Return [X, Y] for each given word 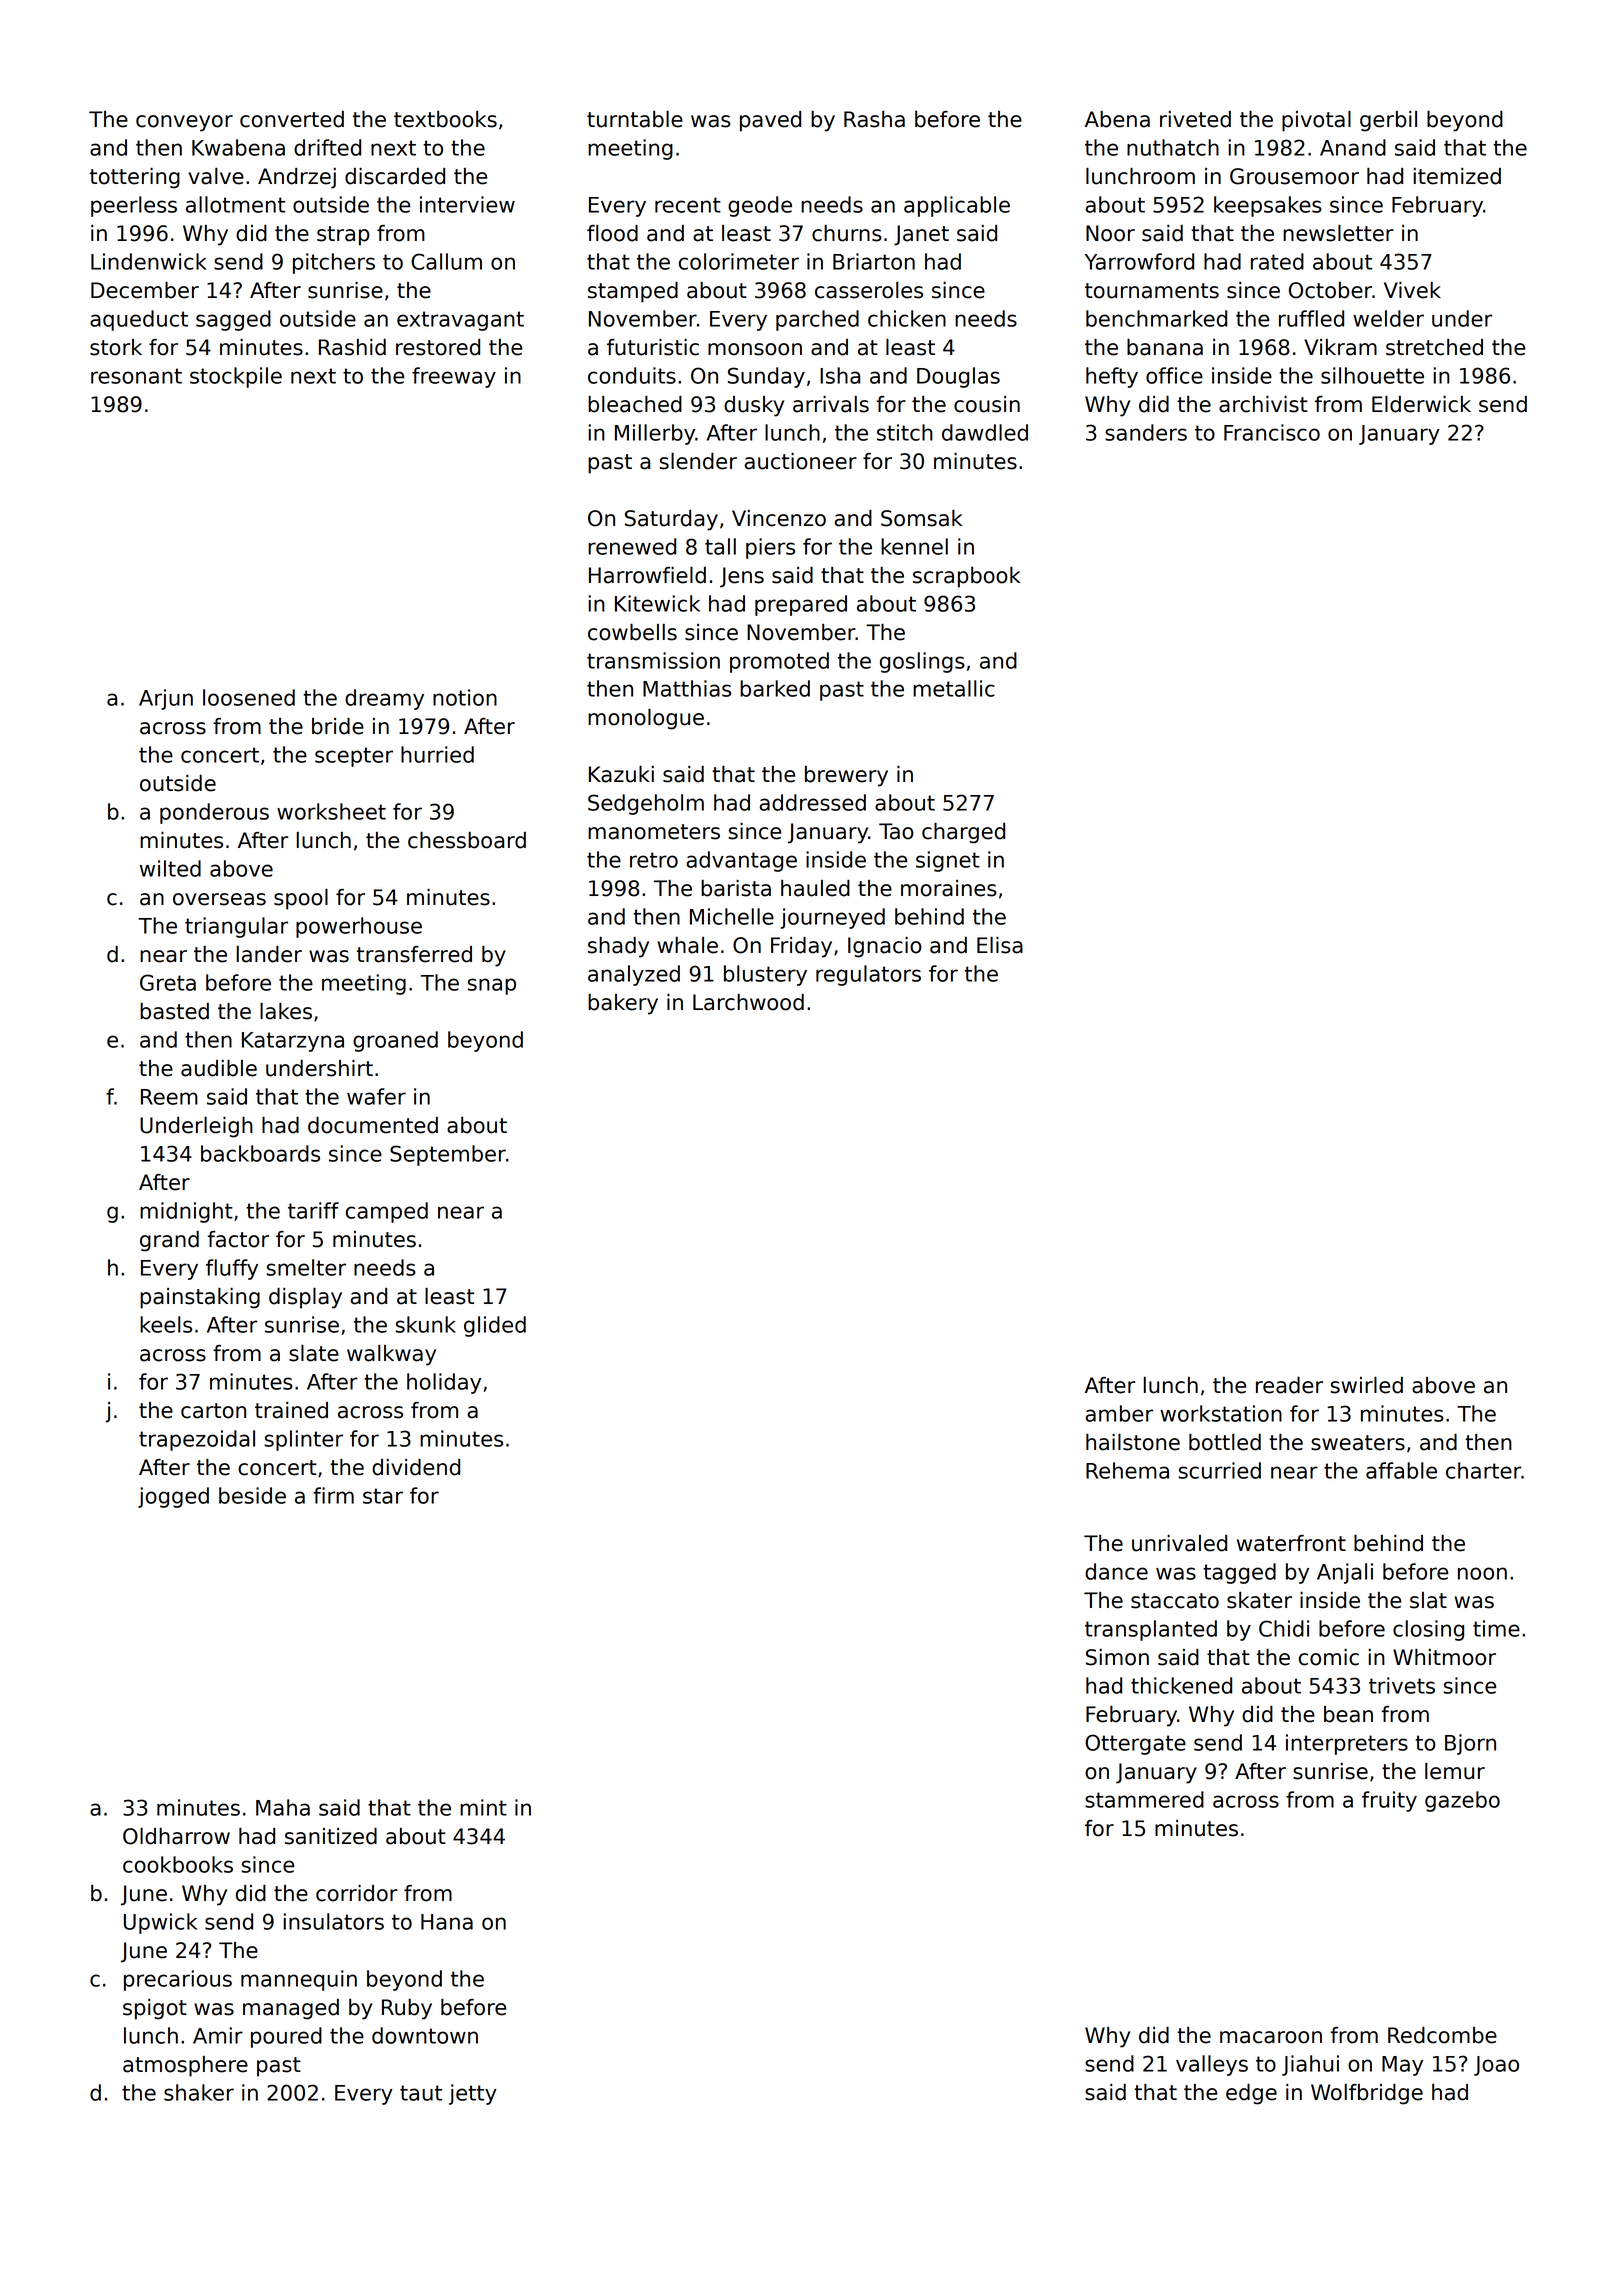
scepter [354, 757]
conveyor [184, 123]
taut [421, 2093]
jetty [473, 2094]
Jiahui [1310, 2065]
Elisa [1000, 945]
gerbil [1388, 121]
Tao [896, 831]
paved [770, 121]
